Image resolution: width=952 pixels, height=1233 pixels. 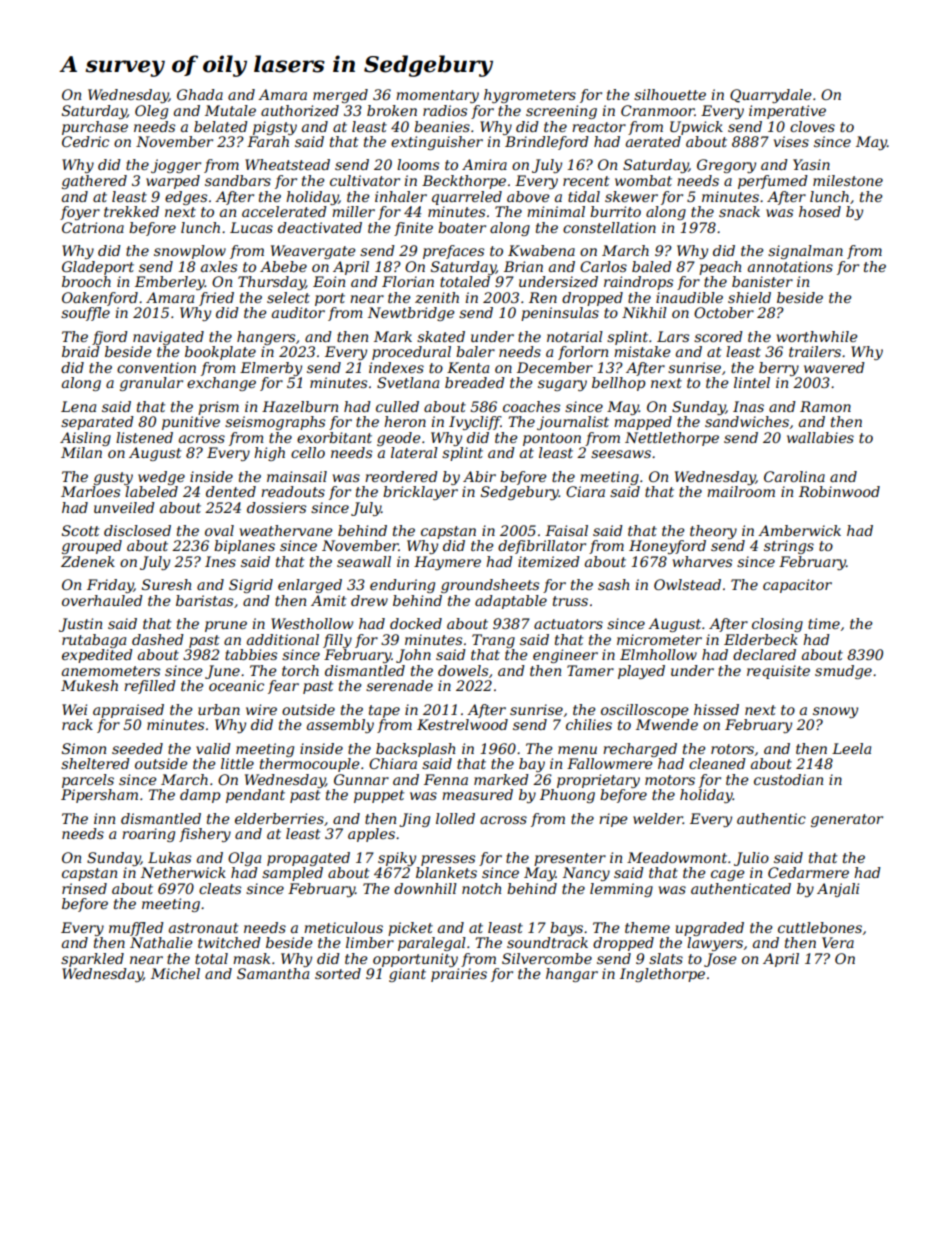 I want to click on wallabies, so click(x=820, y=437).
